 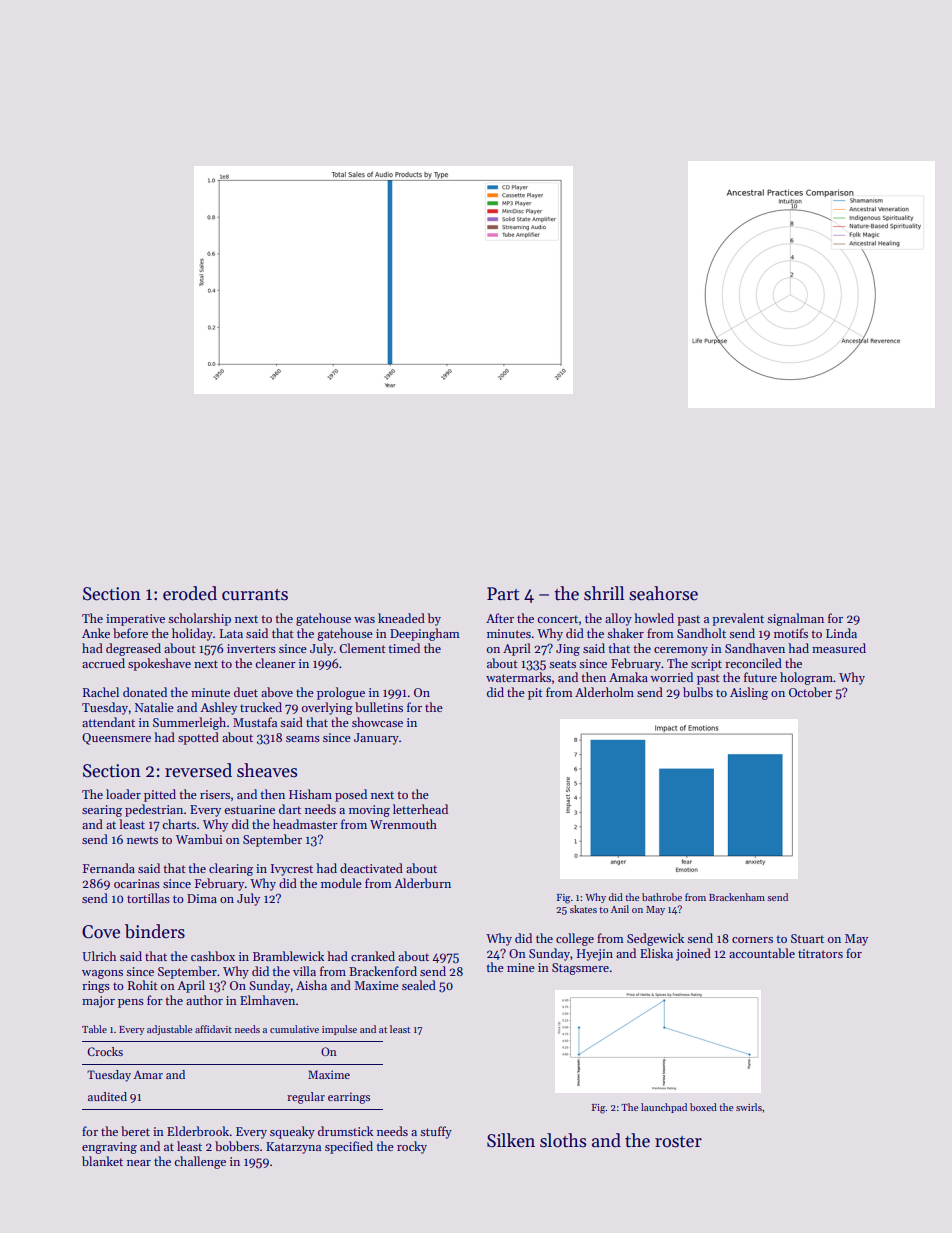 I want to click on eroded, so click(x=190, y=593).
